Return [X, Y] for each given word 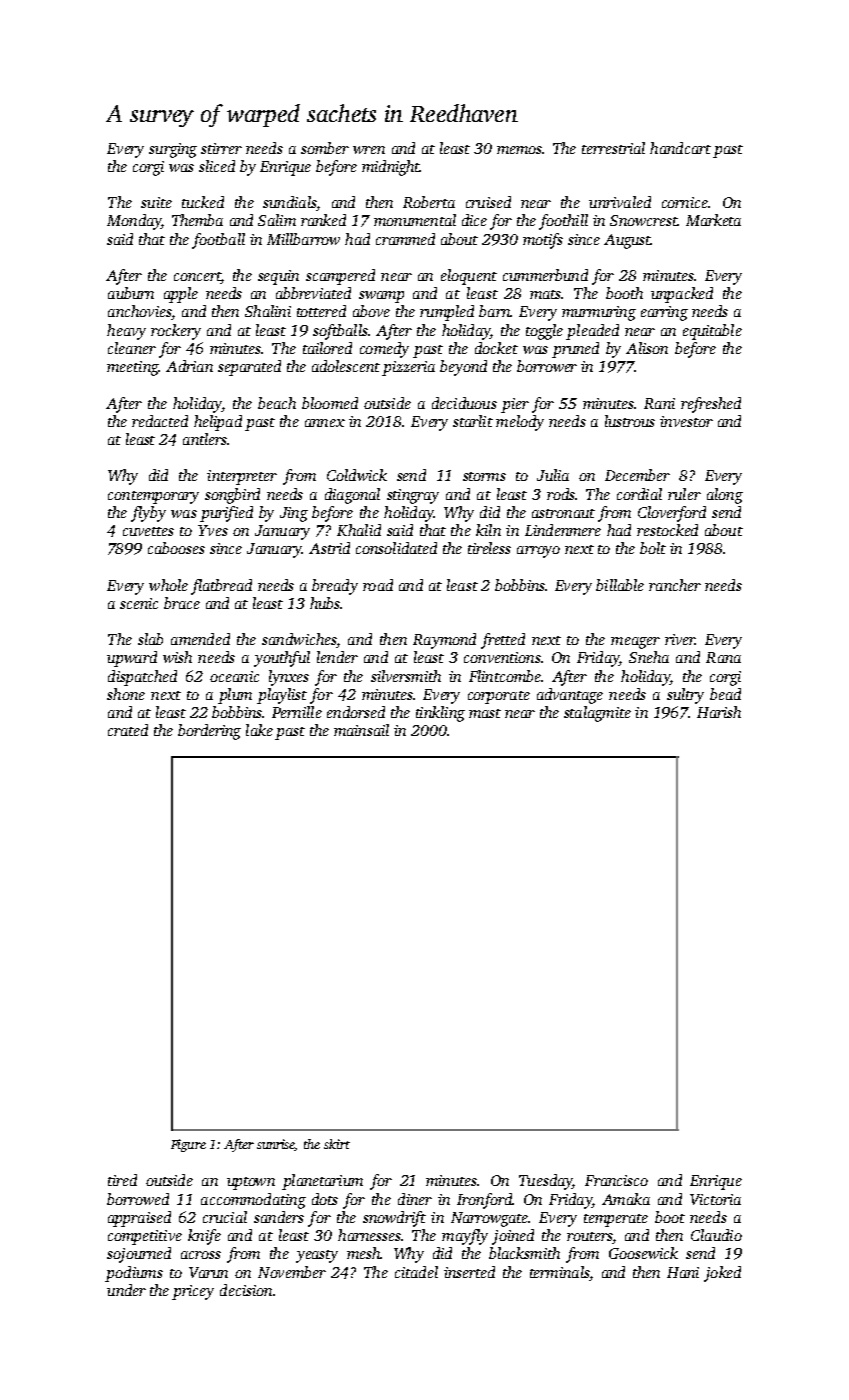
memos [519, 150]
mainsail [361, 730]
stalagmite [597, 714]
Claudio [716, 1235]
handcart [680, 148]
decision [246, 1290]
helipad [218, 423]
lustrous [630, 421]
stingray [413, 496]
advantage [570, 696]
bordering [209, 732]
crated [128, 730]
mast [485, 713]
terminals [559, 1272]
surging [173, 150]
